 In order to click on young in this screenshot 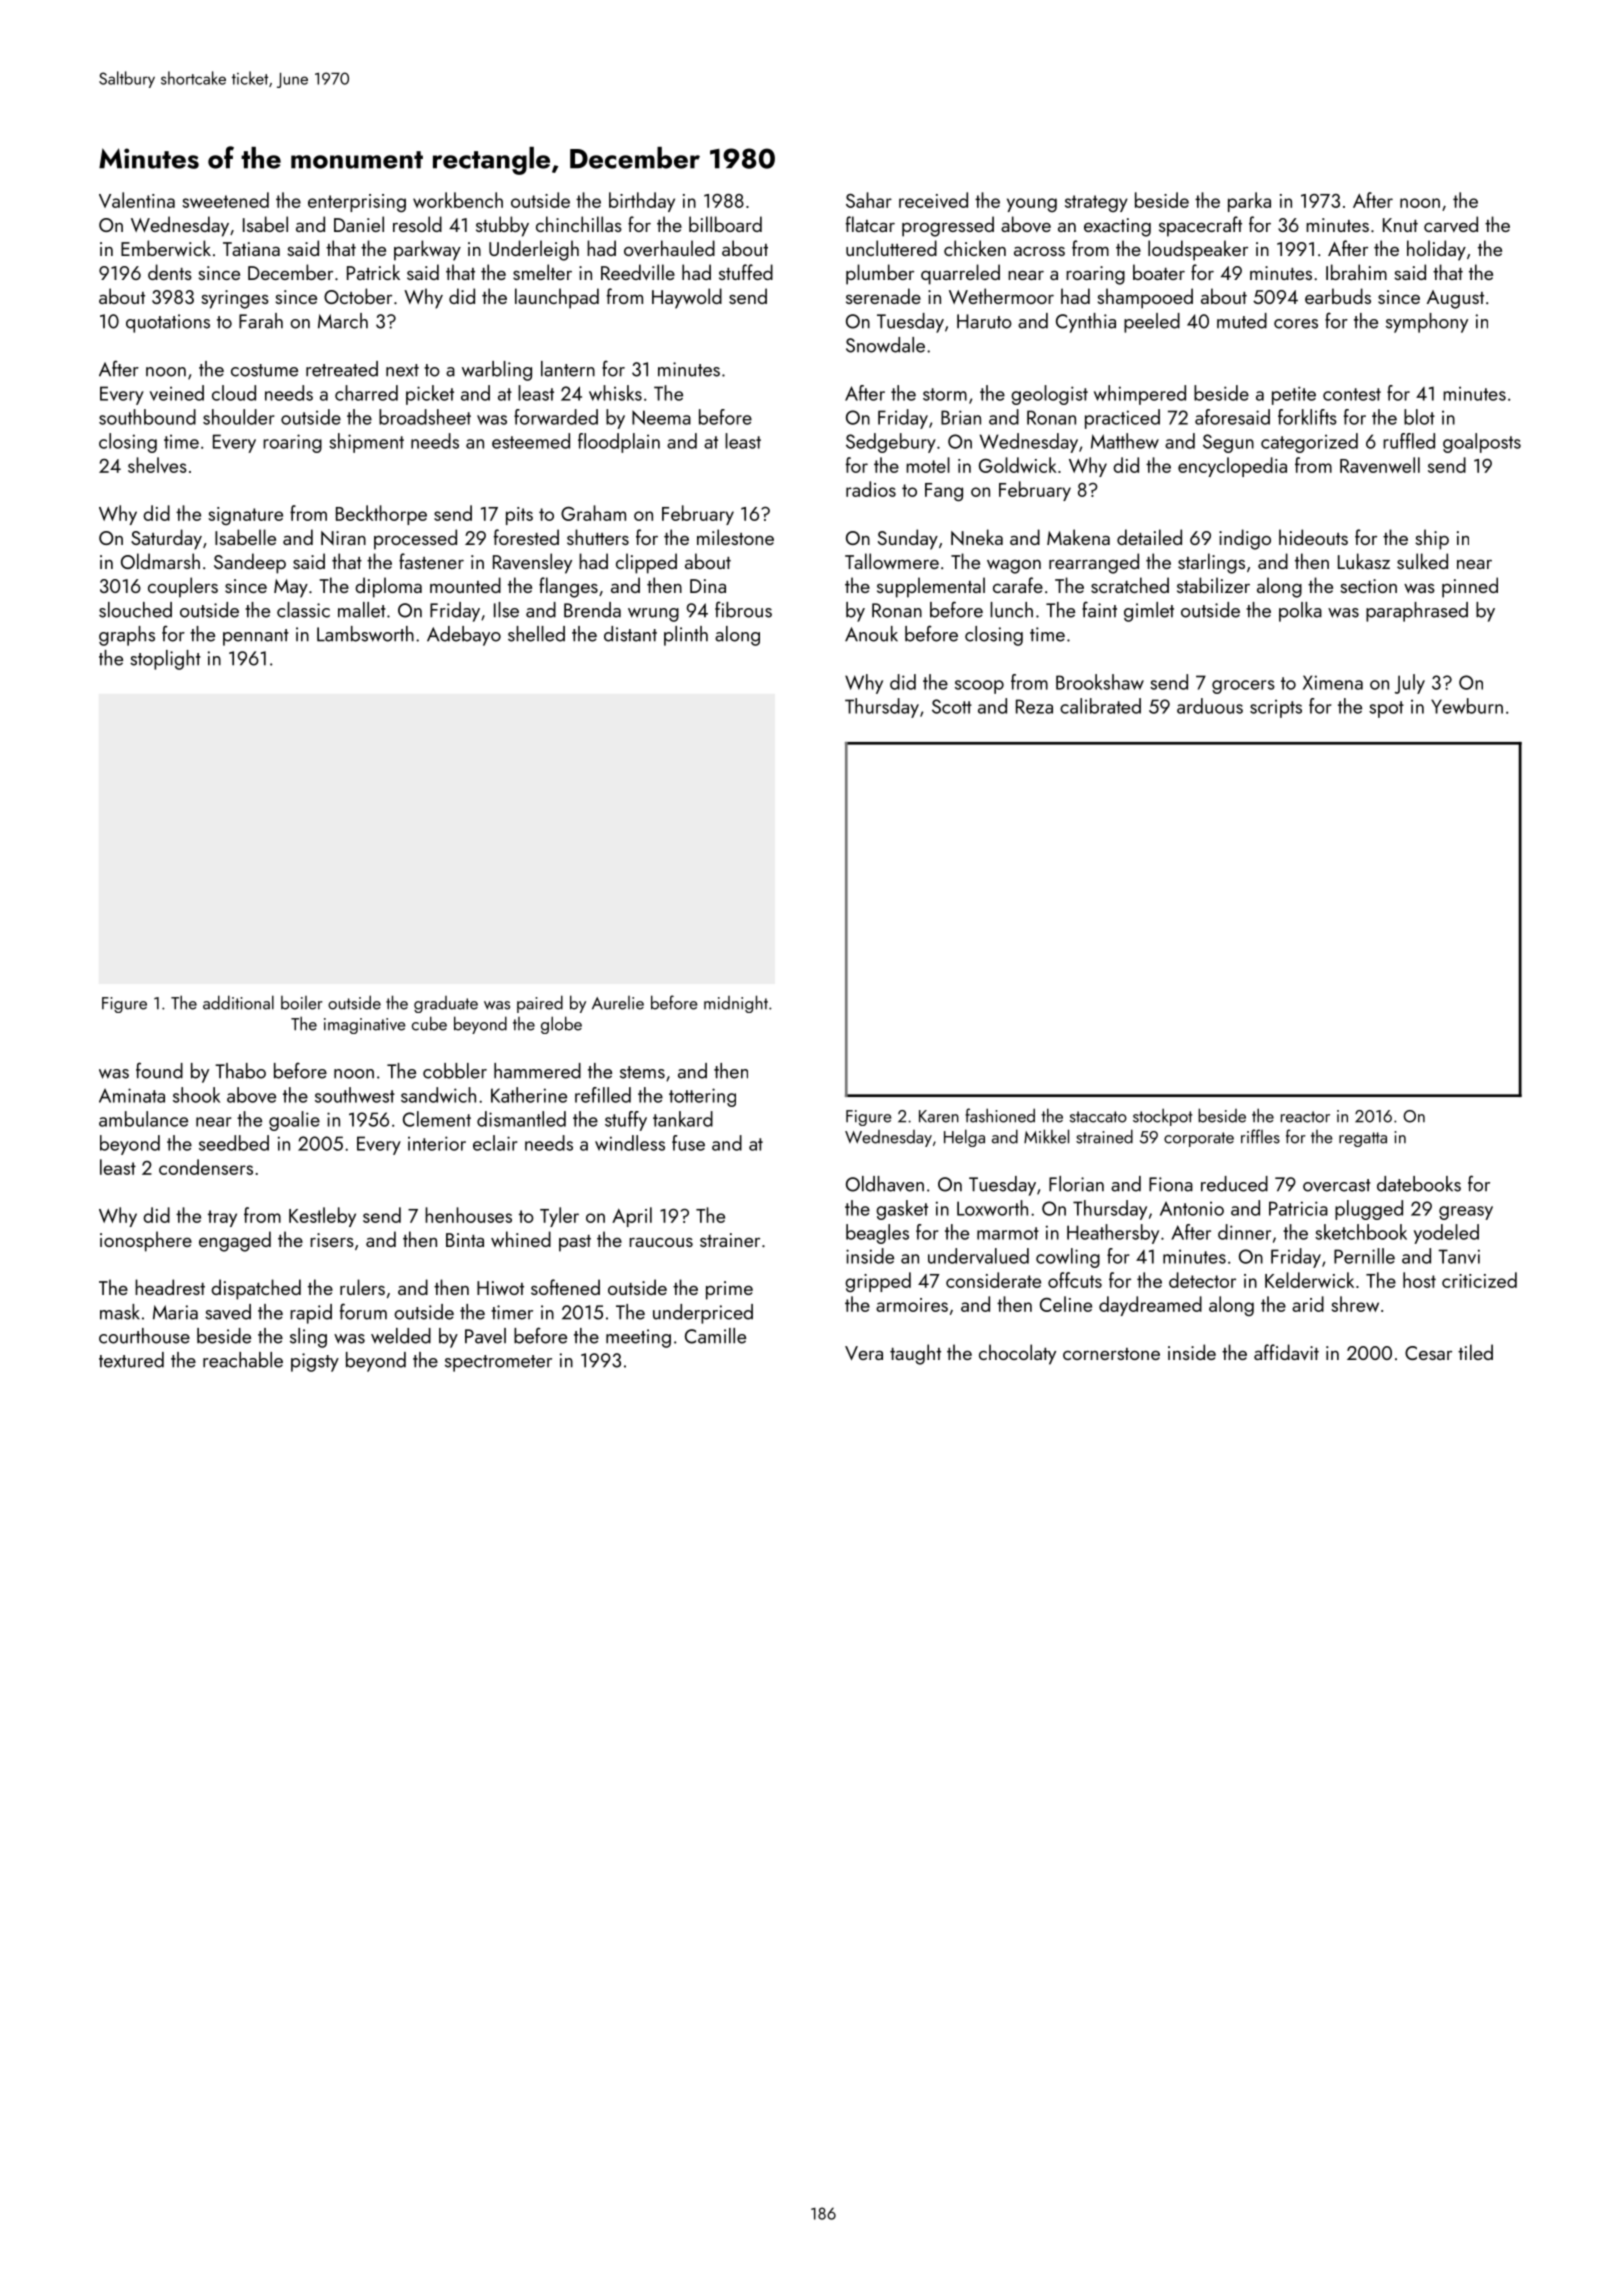, I will do `click(1032, 205)`.
